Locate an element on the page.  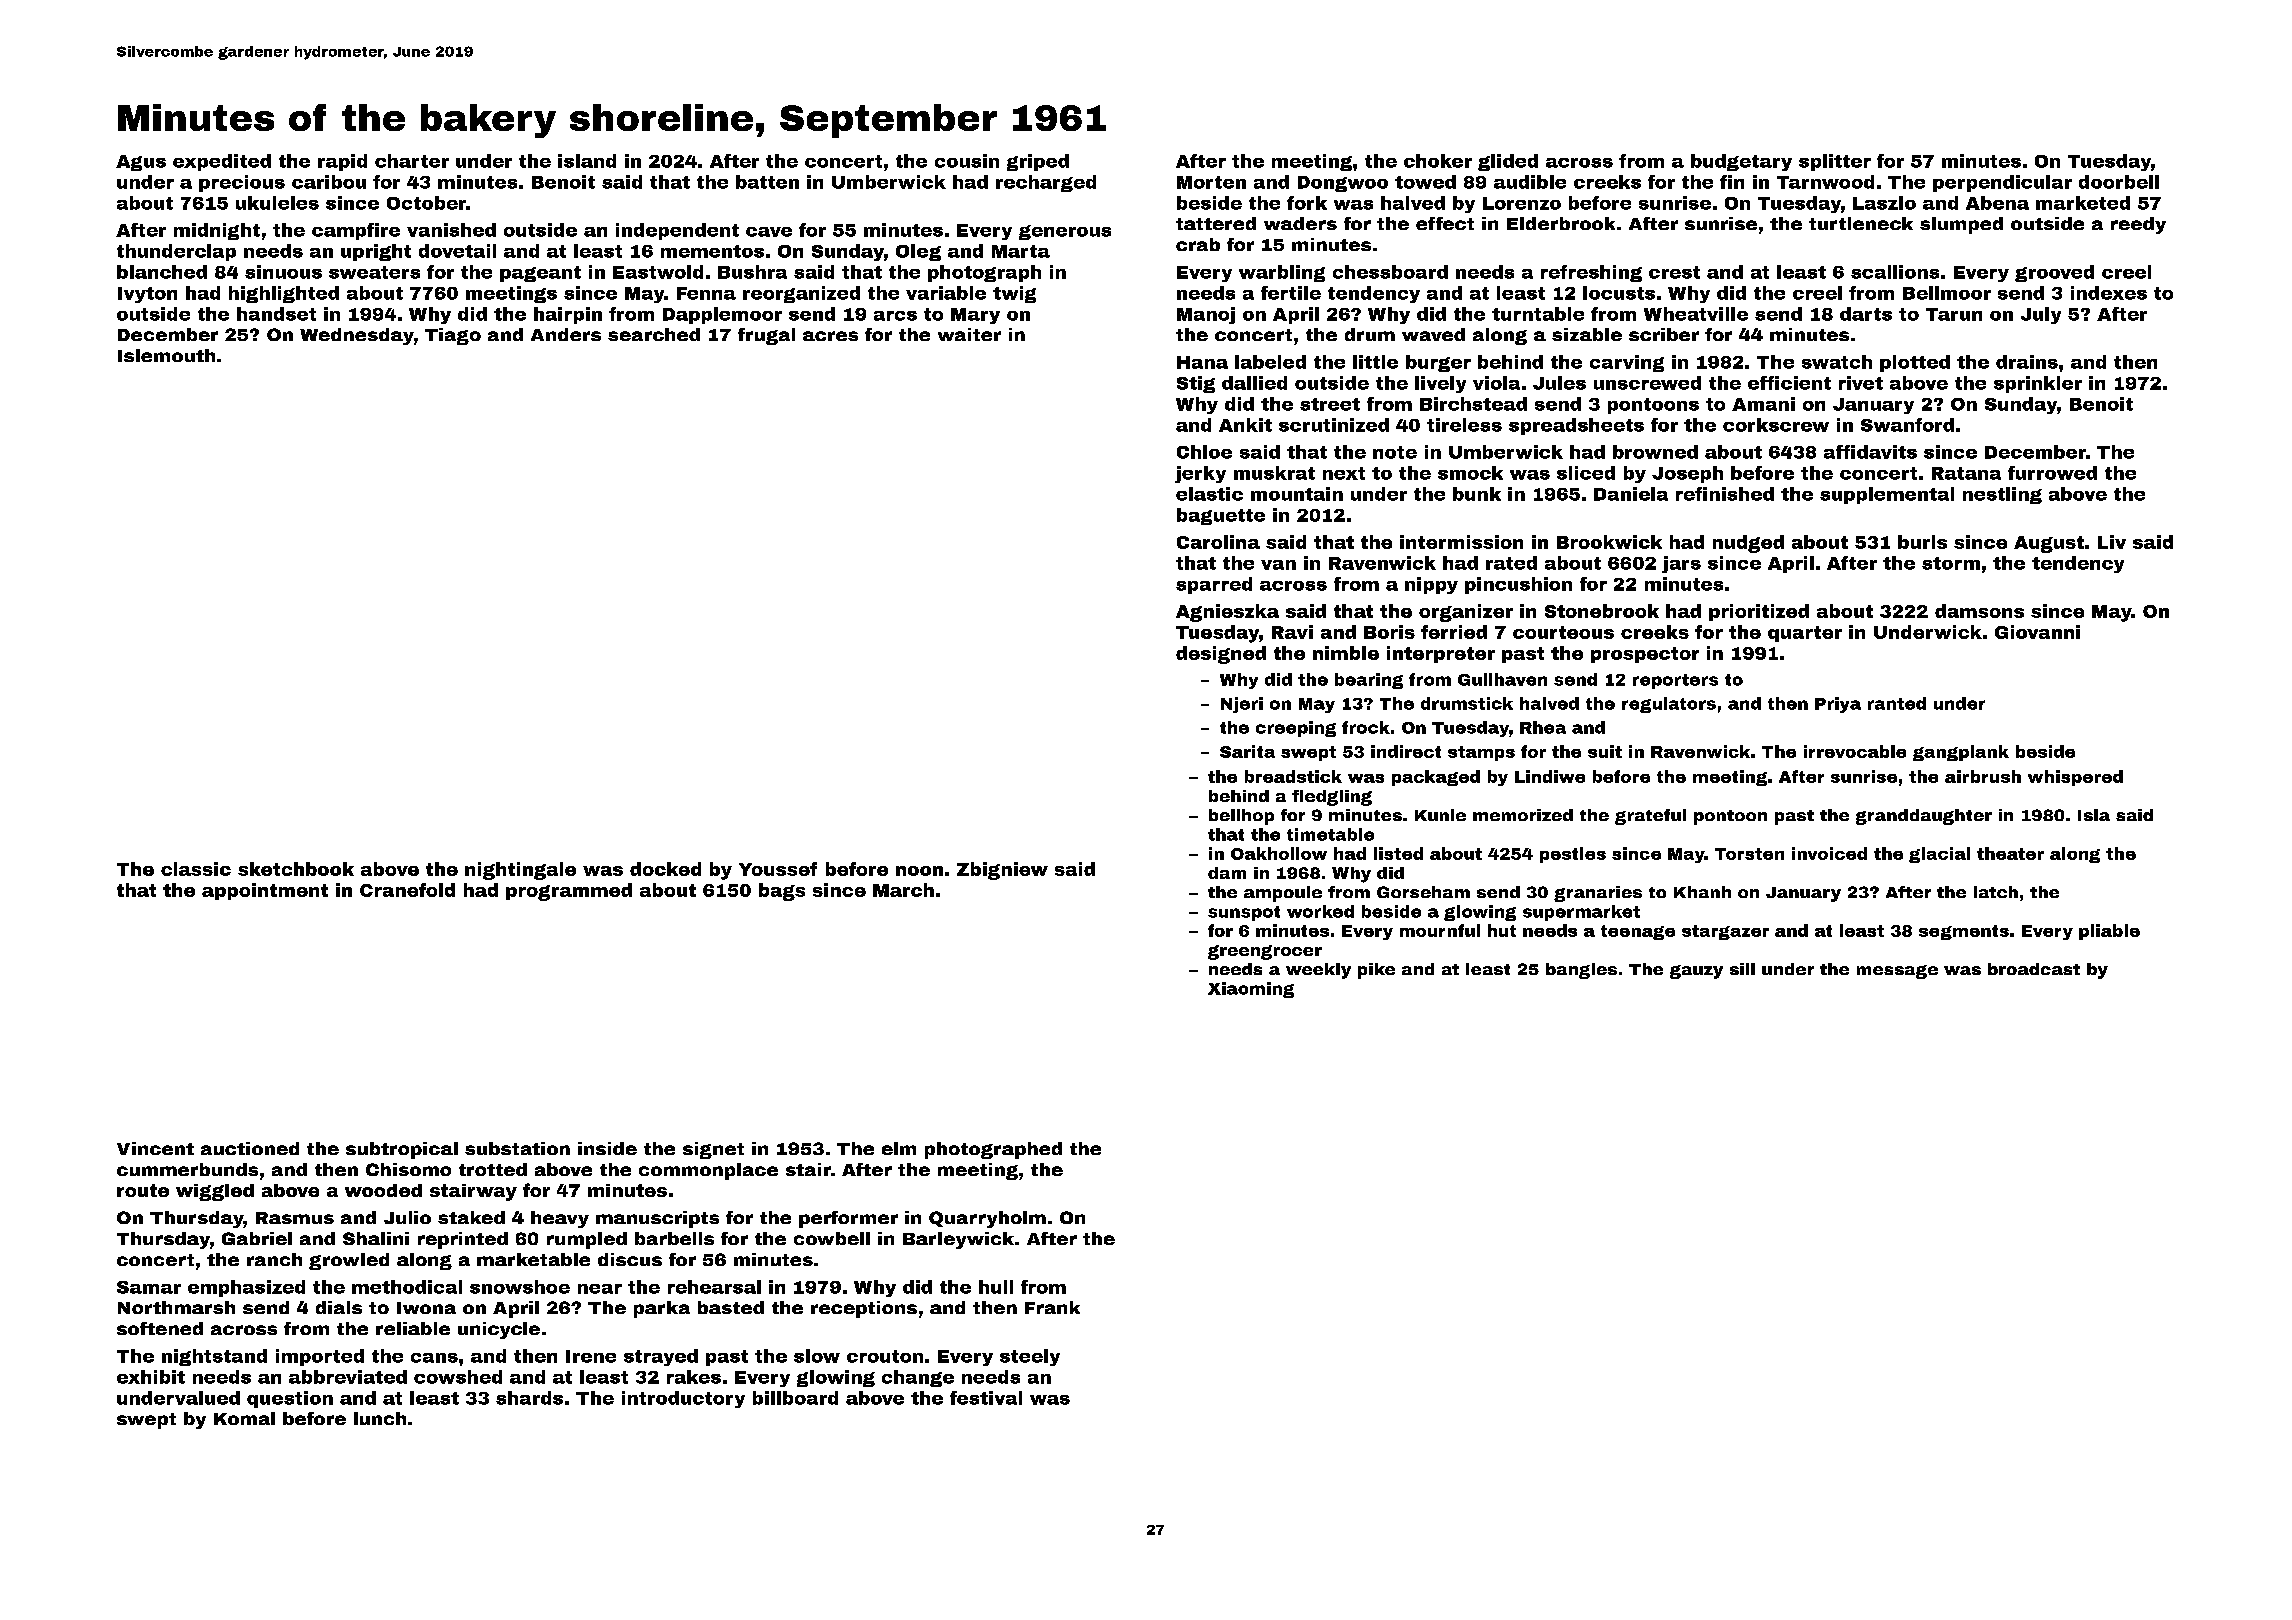
steely is located at coordinates (1030, 1357).
